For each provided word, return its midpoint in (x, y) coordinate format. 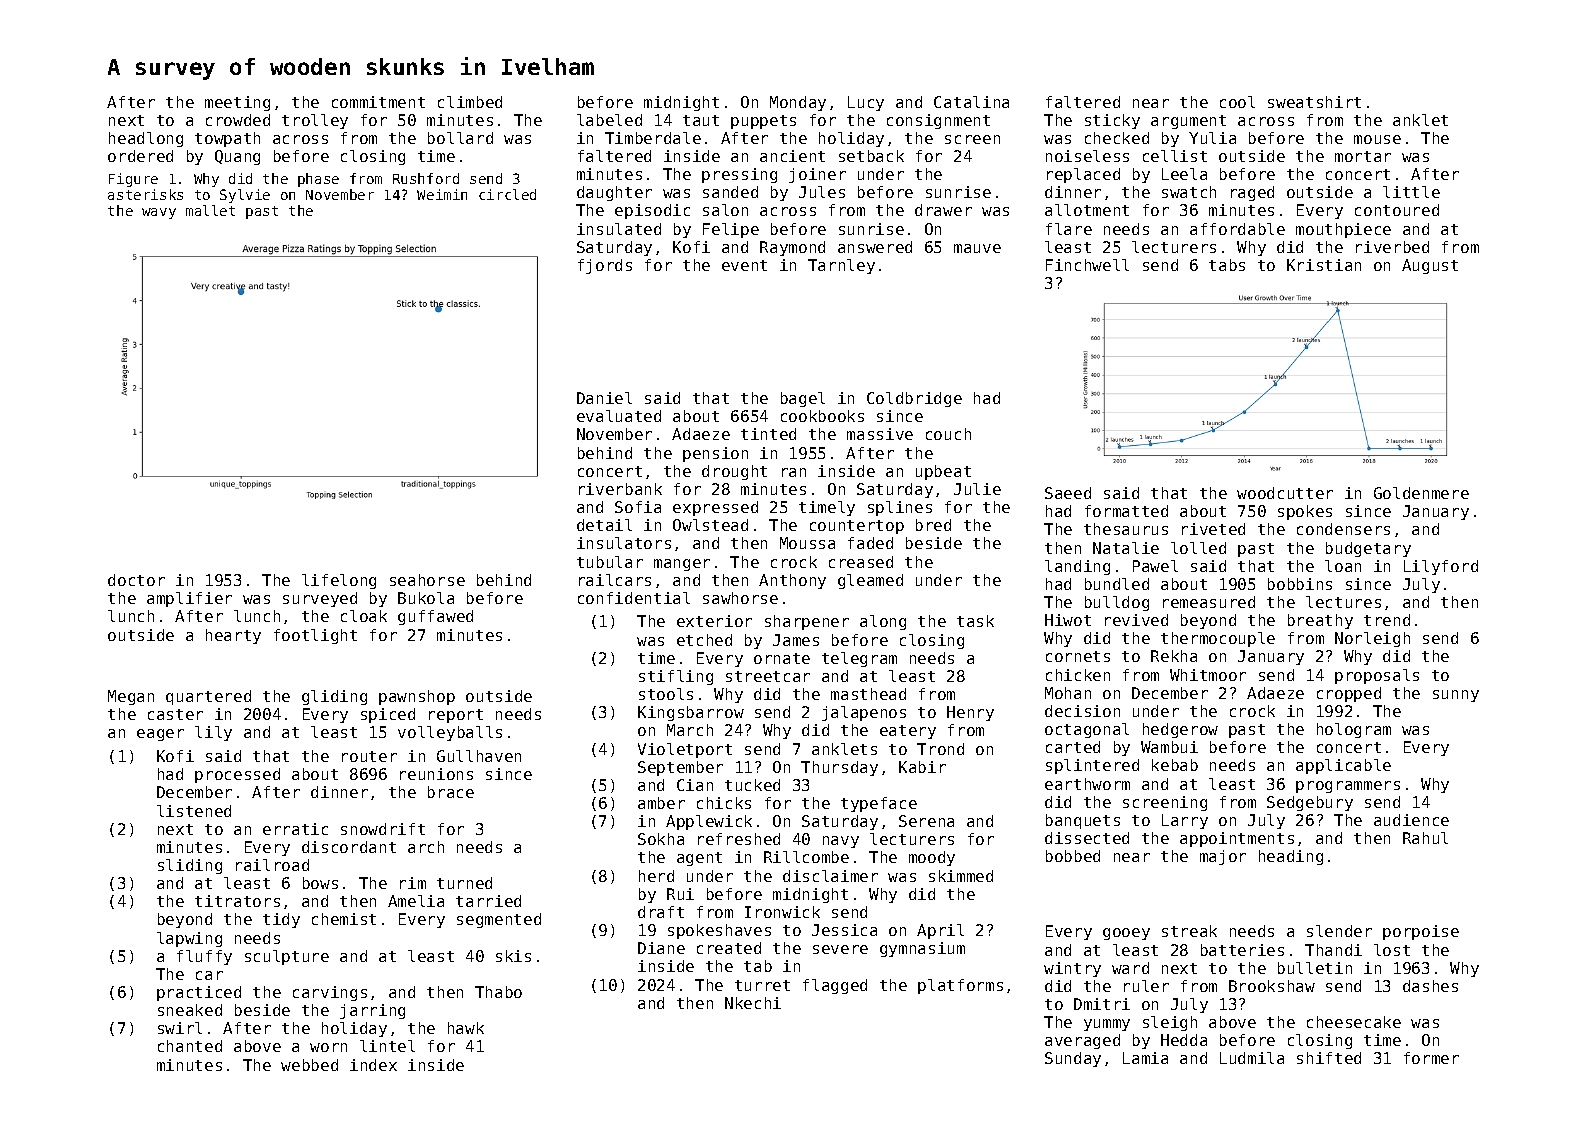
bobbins (1300, 584)
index (373, 1065)
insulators (624, 543)
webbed (309, 1065)
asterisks (145, 194)
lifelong (339, 581)
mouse (1377, 139)
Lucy (866, 103)
